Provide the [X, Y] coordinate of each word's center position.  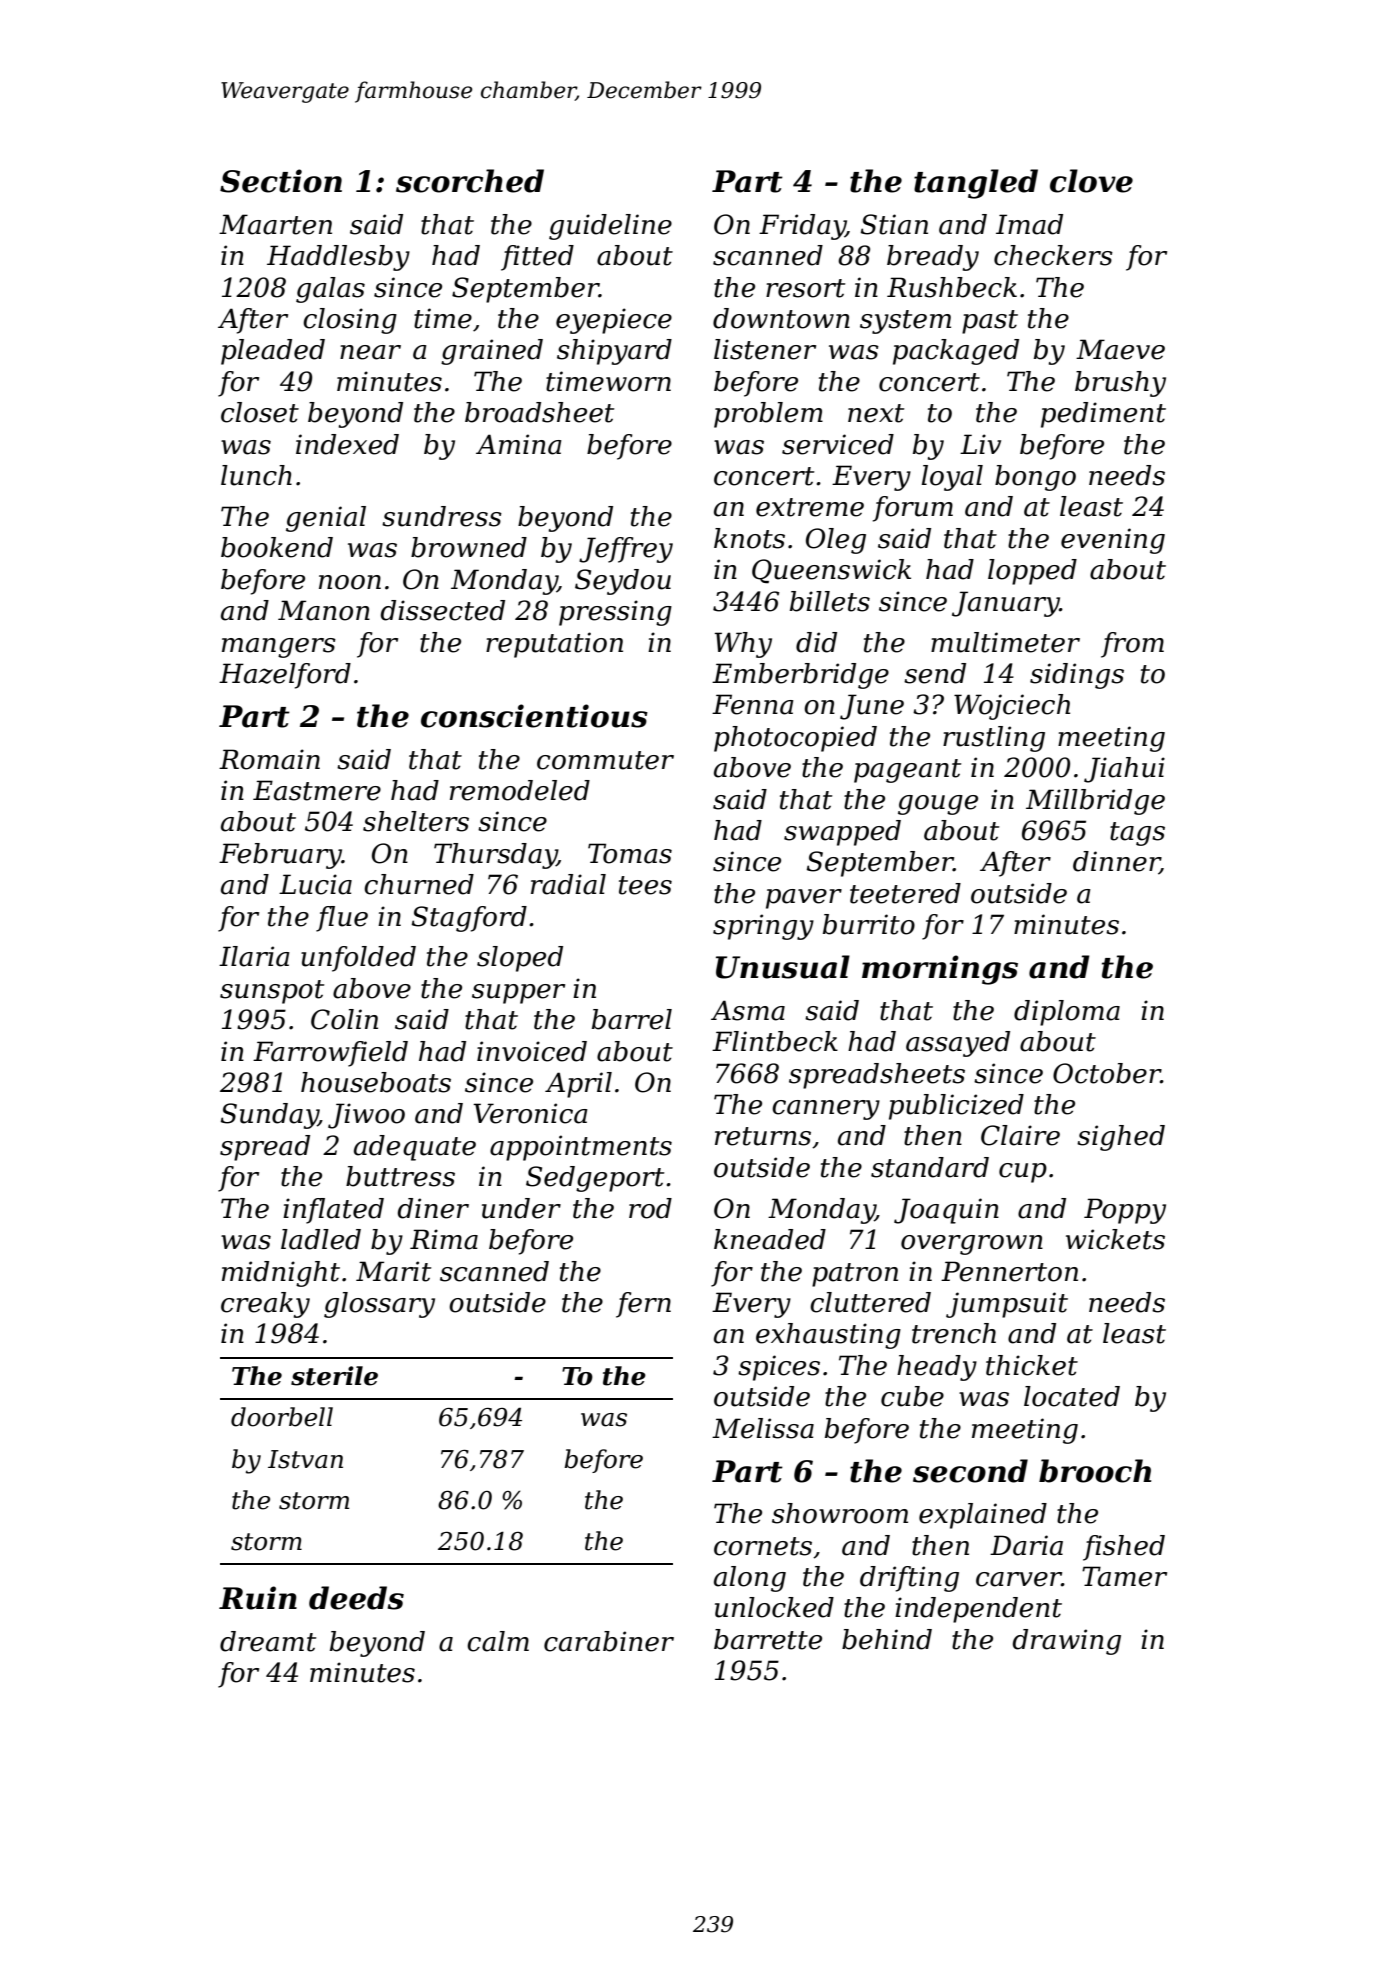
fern [643, 1305]
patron [855, 1275]
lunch [256, 475]
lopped [1032, 572]
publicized [956, 1107]
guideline [610, 227]
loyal [952, 478]
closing [350, 321]
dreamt [268, 1641]
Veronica [530, 1113]
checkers [1053, 255]
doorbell [282, 1417]
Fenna [753, 704]
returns [763, 1136]
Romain [269, 759]
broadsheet [539, 412]
